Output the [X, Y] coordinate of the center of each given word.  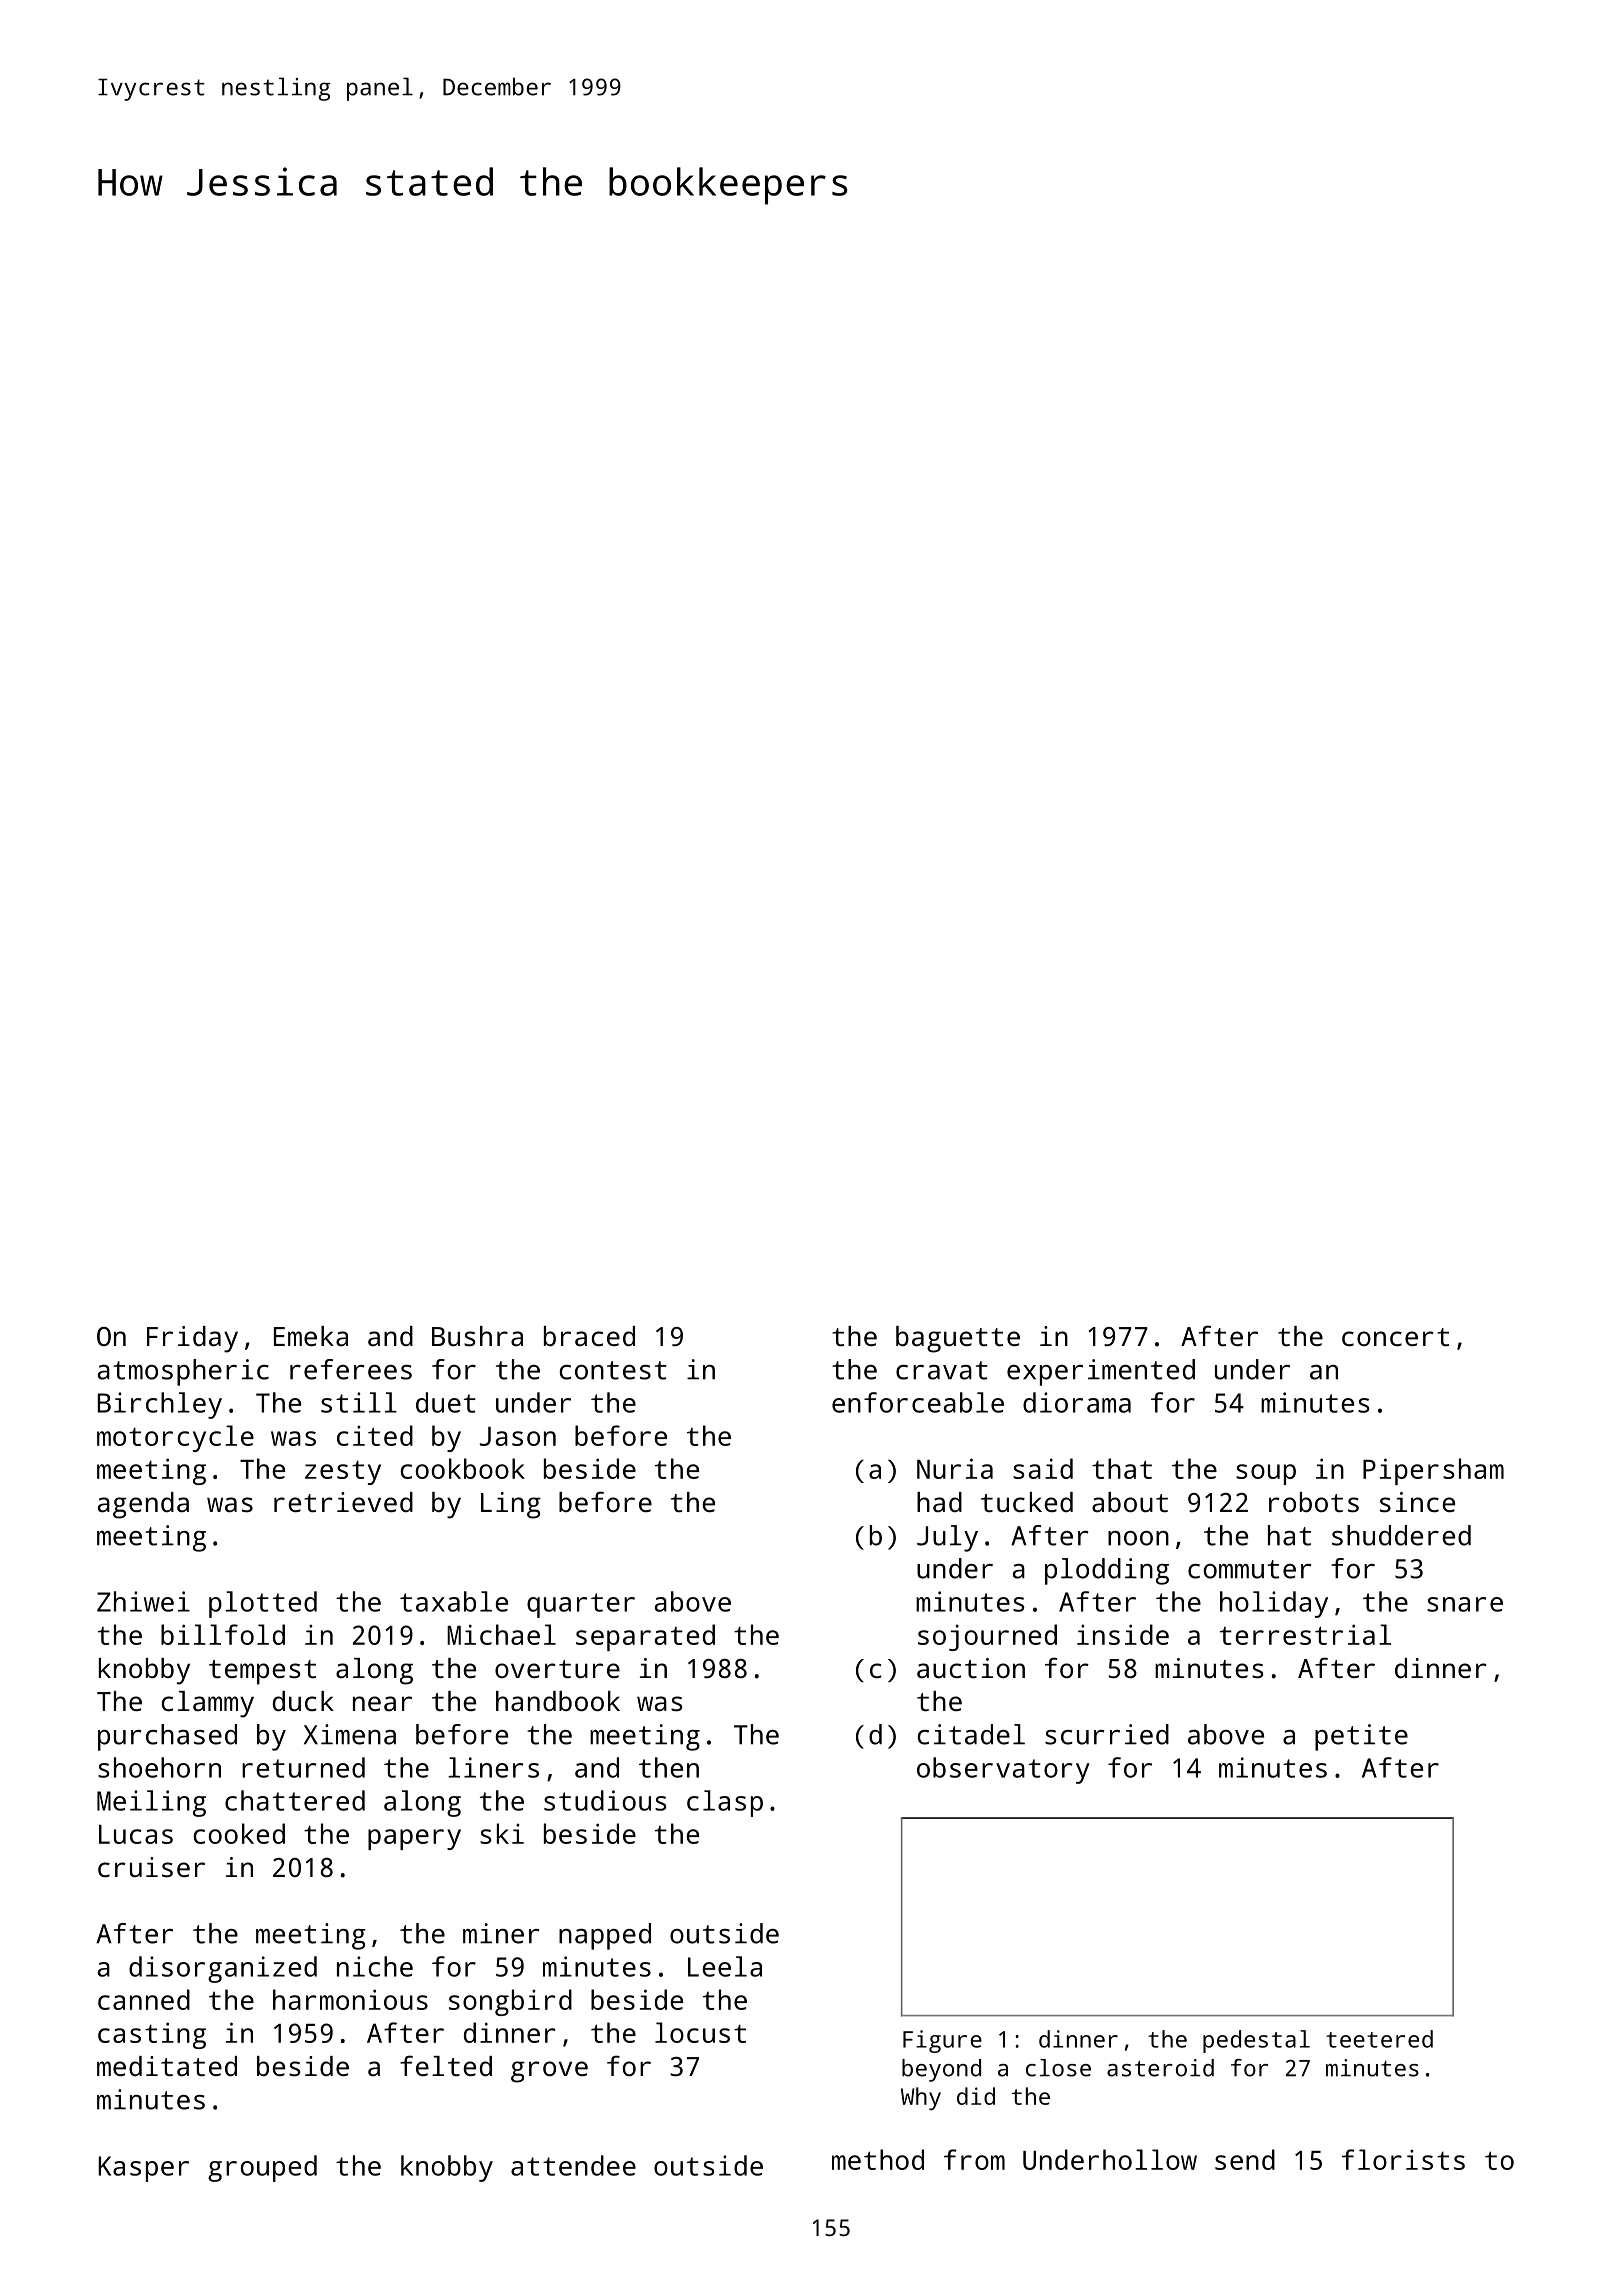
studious [605, 1800]
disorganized [223, 1969]
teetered [1379, 2039]
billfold [223, 1634]
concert [1395, 1337]
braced [589, 1336]
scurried [1107, 1734]
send [1245, 2159]
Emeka [311, 1336]
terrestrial [1305, 1634]
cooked [239, 1833]
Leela [725, 1966]
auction [971, 1668]
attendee [573, 2165]
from [974, 2159]
